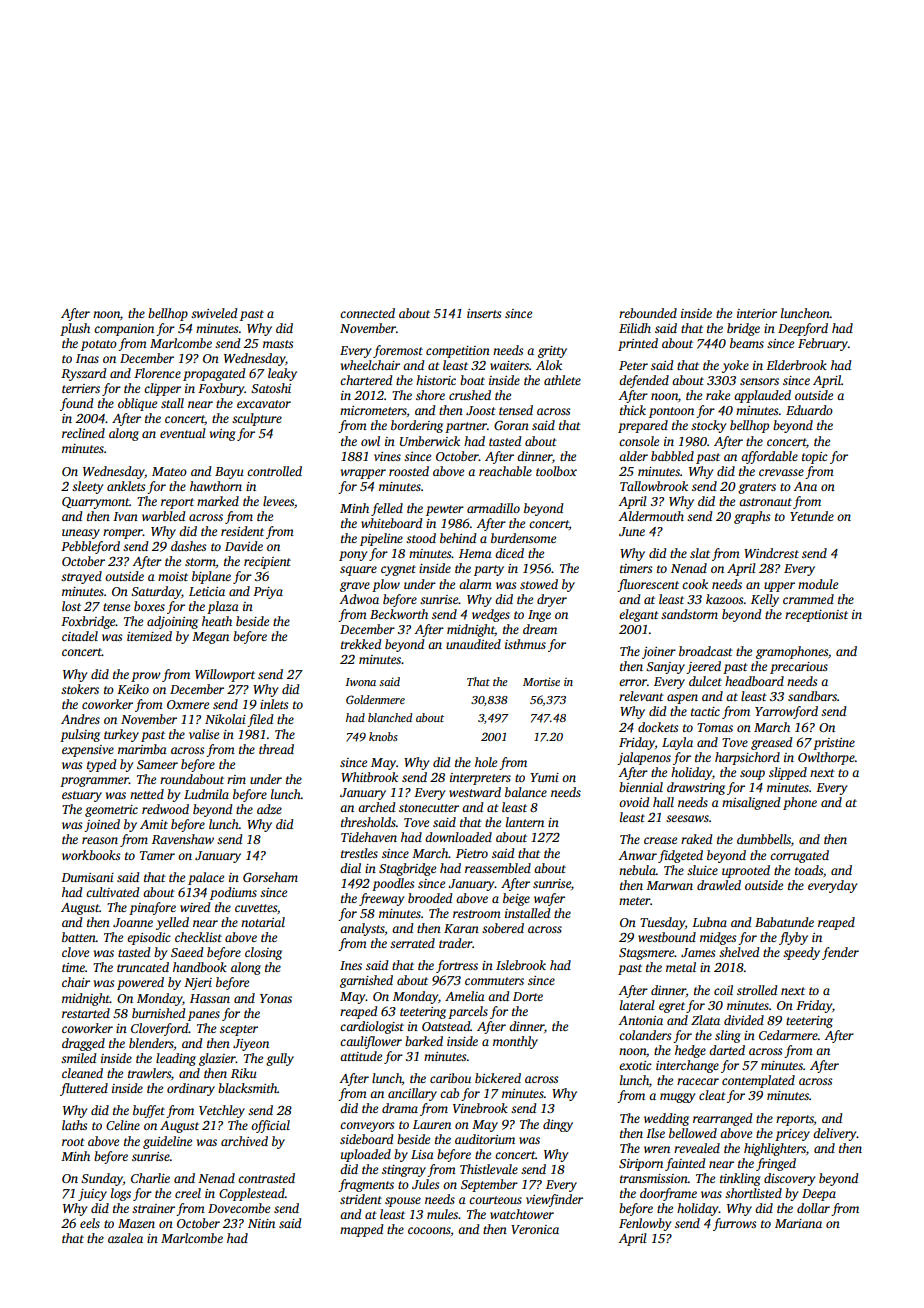  I want to click on inserts, so click(484, 313).
